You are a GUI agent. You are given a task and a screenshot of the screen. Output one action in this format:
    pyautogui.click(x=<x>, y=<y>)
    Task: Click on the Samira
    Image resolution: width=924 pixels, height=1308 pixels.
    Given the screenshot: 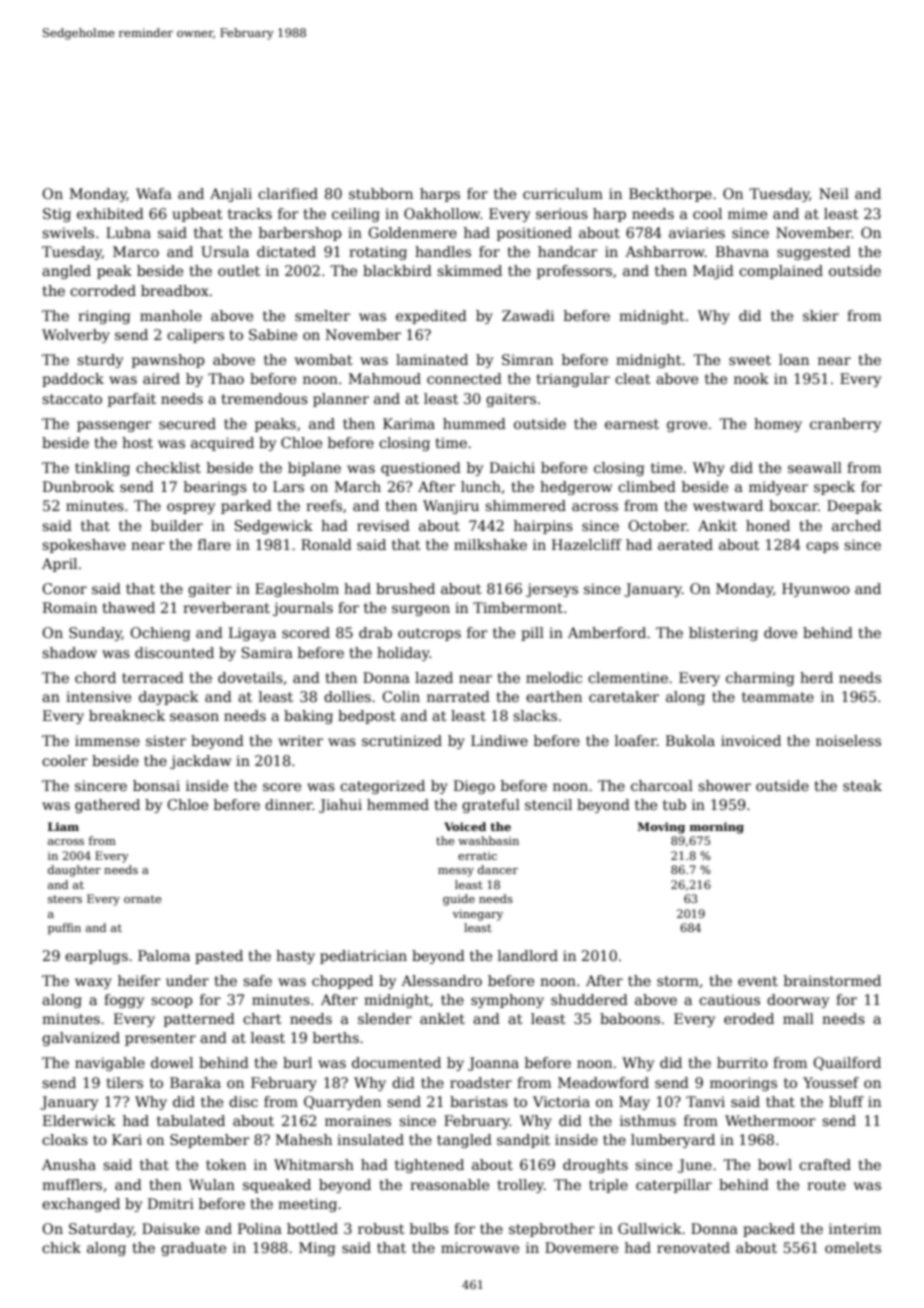 What is the action you would take?
    pyautogui.click(x=267, y=652)
